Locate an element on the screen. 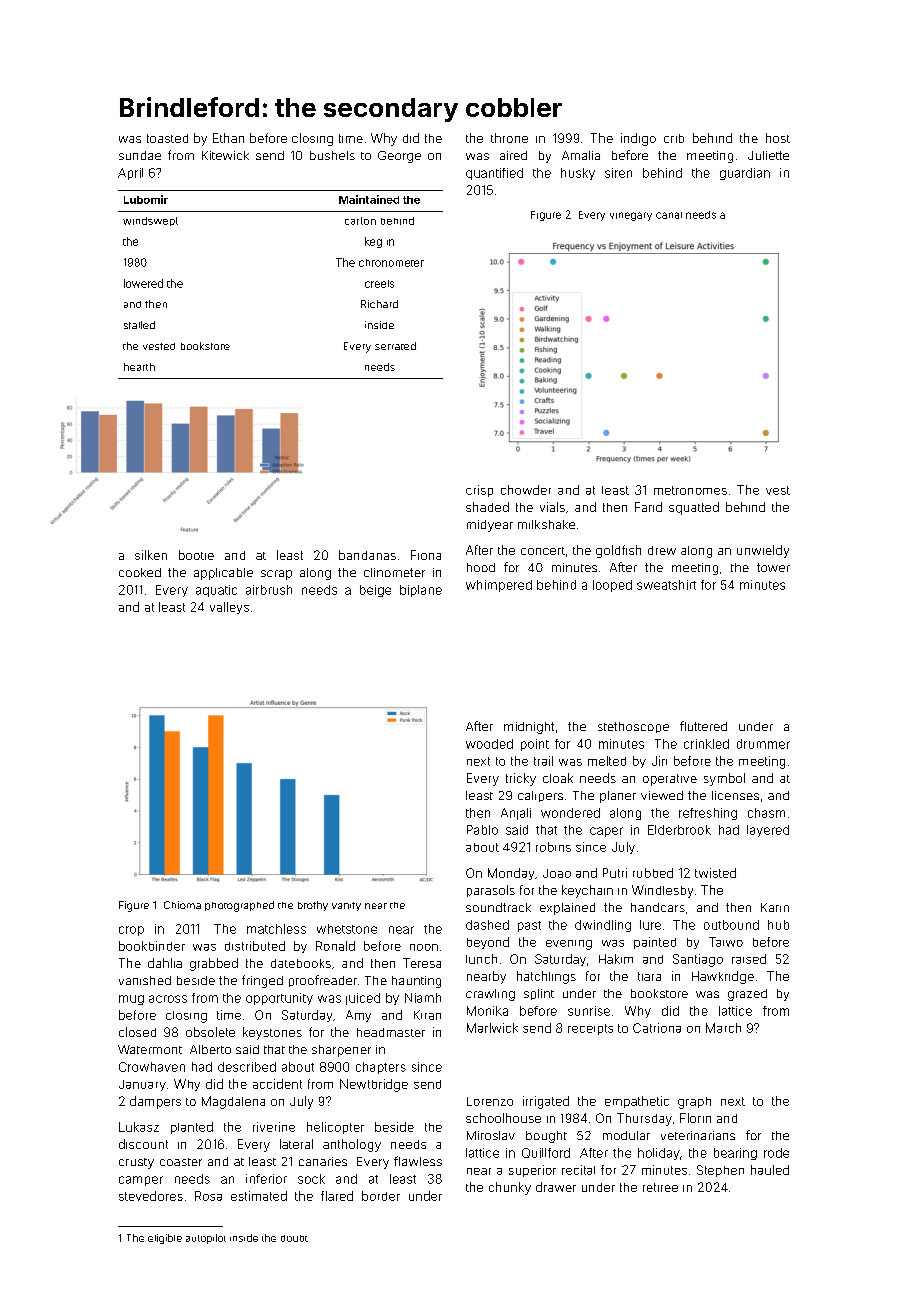 The width and height of the screenshot is (908, 1316). chowder is located at coordinates (526, 490).
